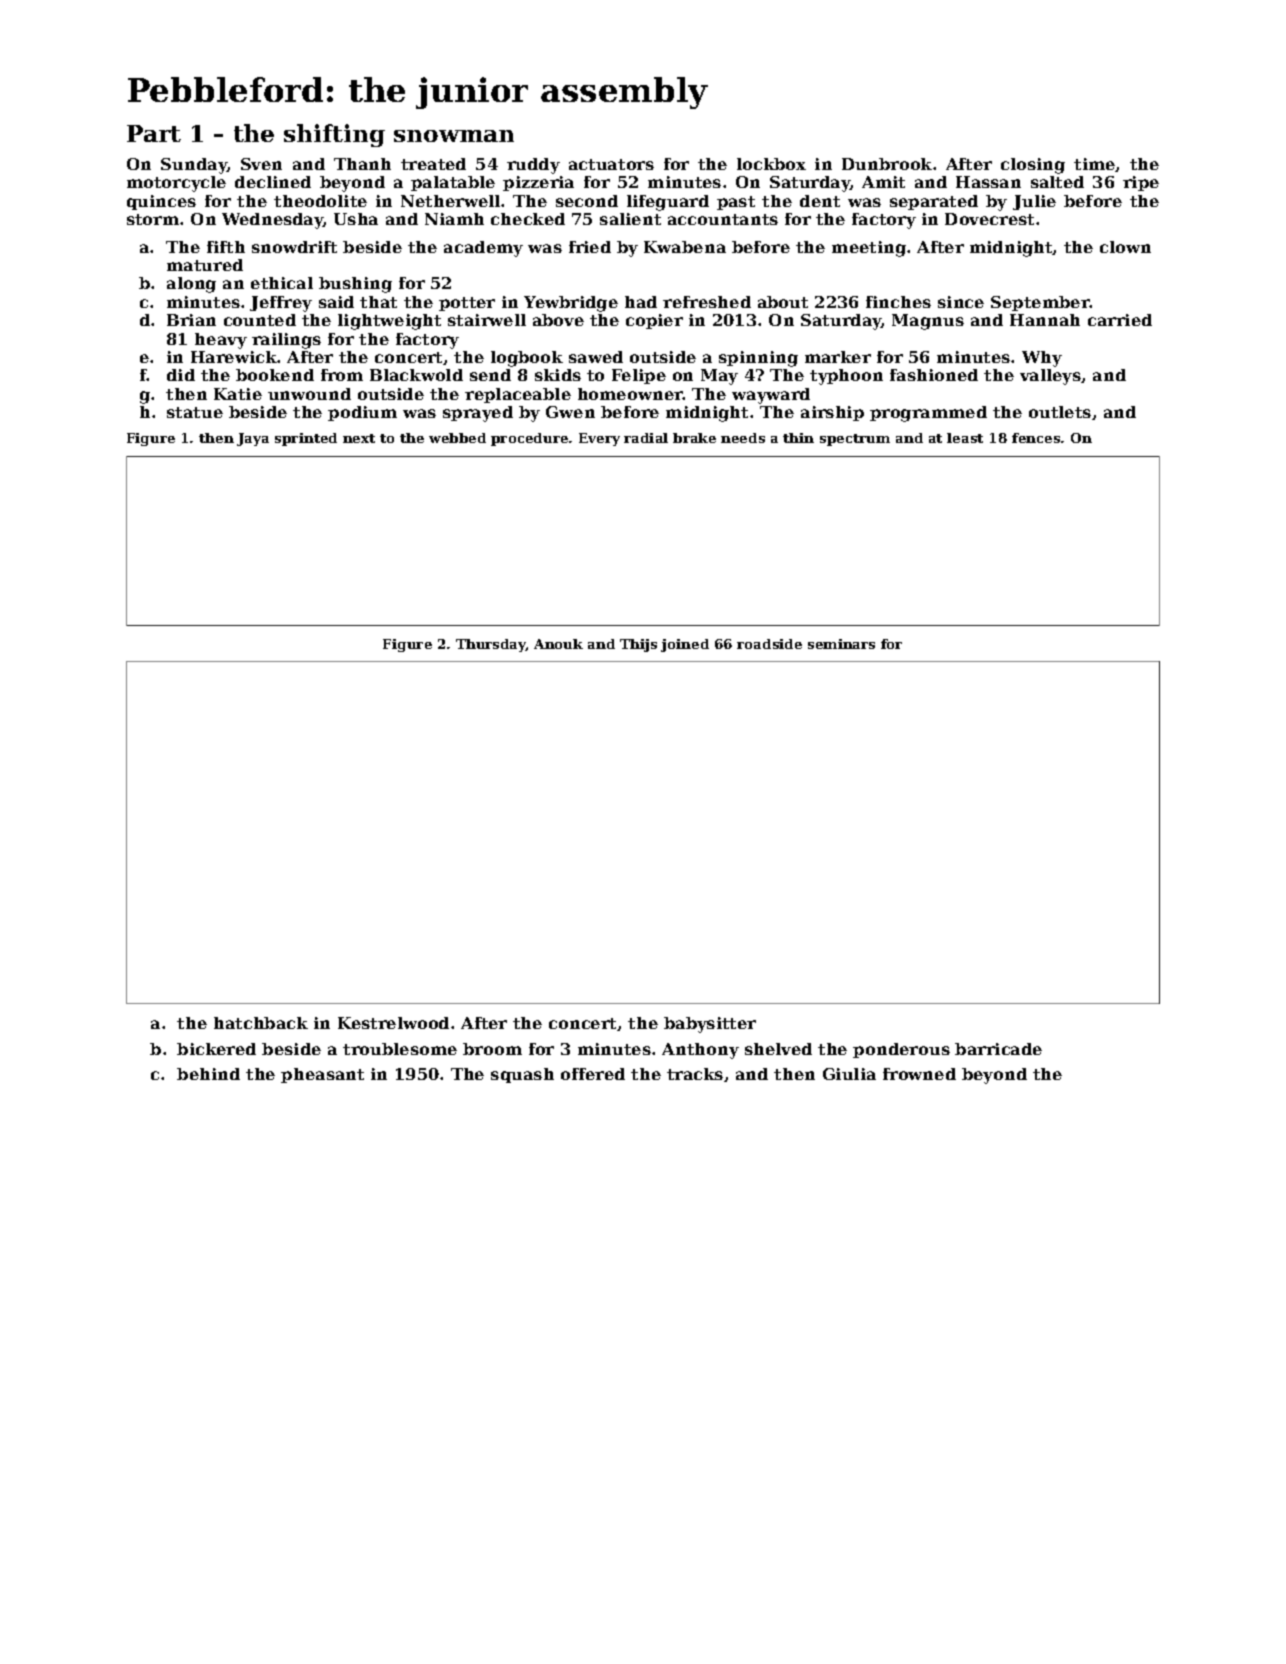 The image size is (1286, 1664). I want to click on hatchback, so click(261, 1023).
